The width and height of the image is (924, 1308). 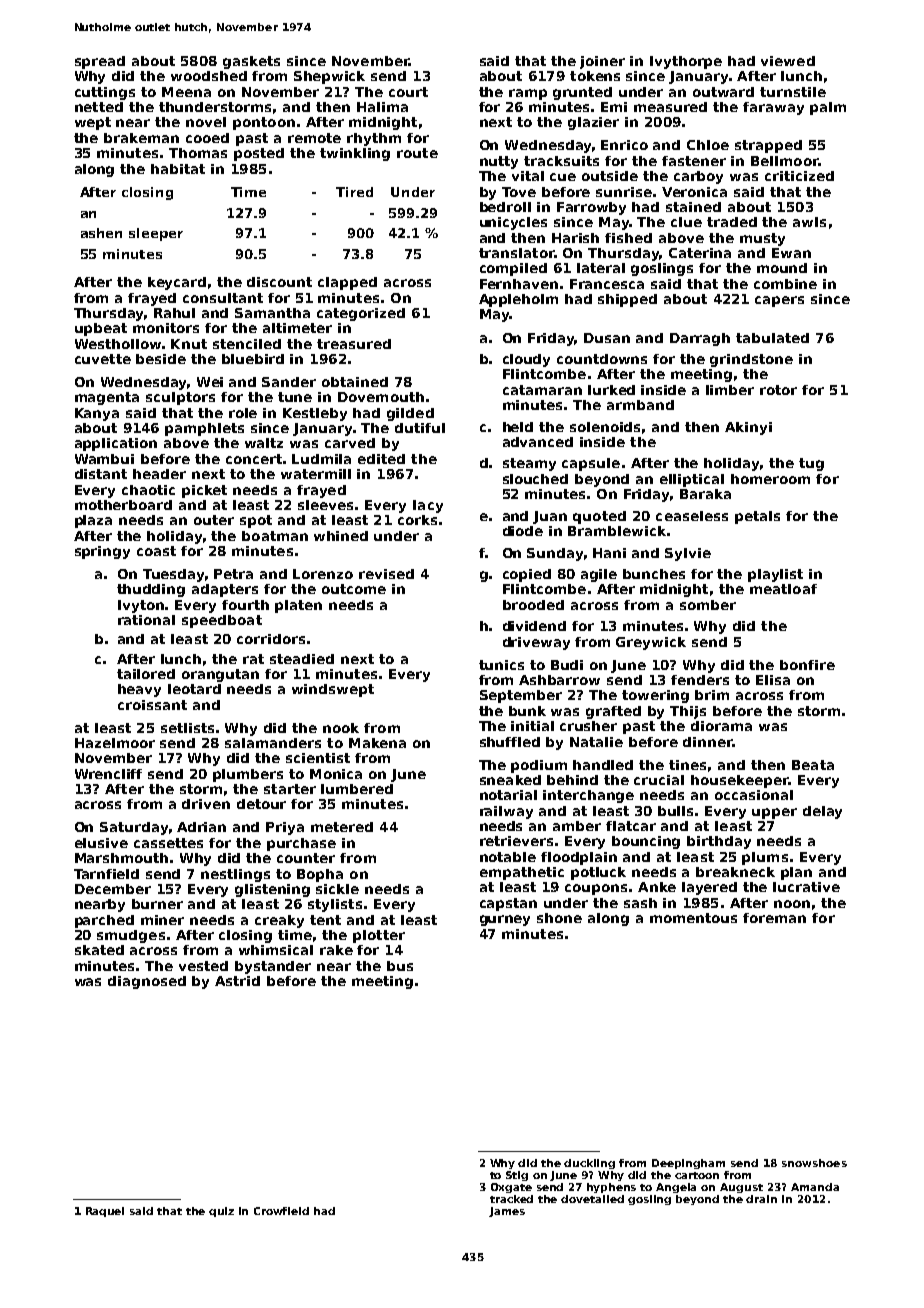 What do you see at coordinates (533, 605) in the image?
I see `brooded` at bounding box center [533, 605].
